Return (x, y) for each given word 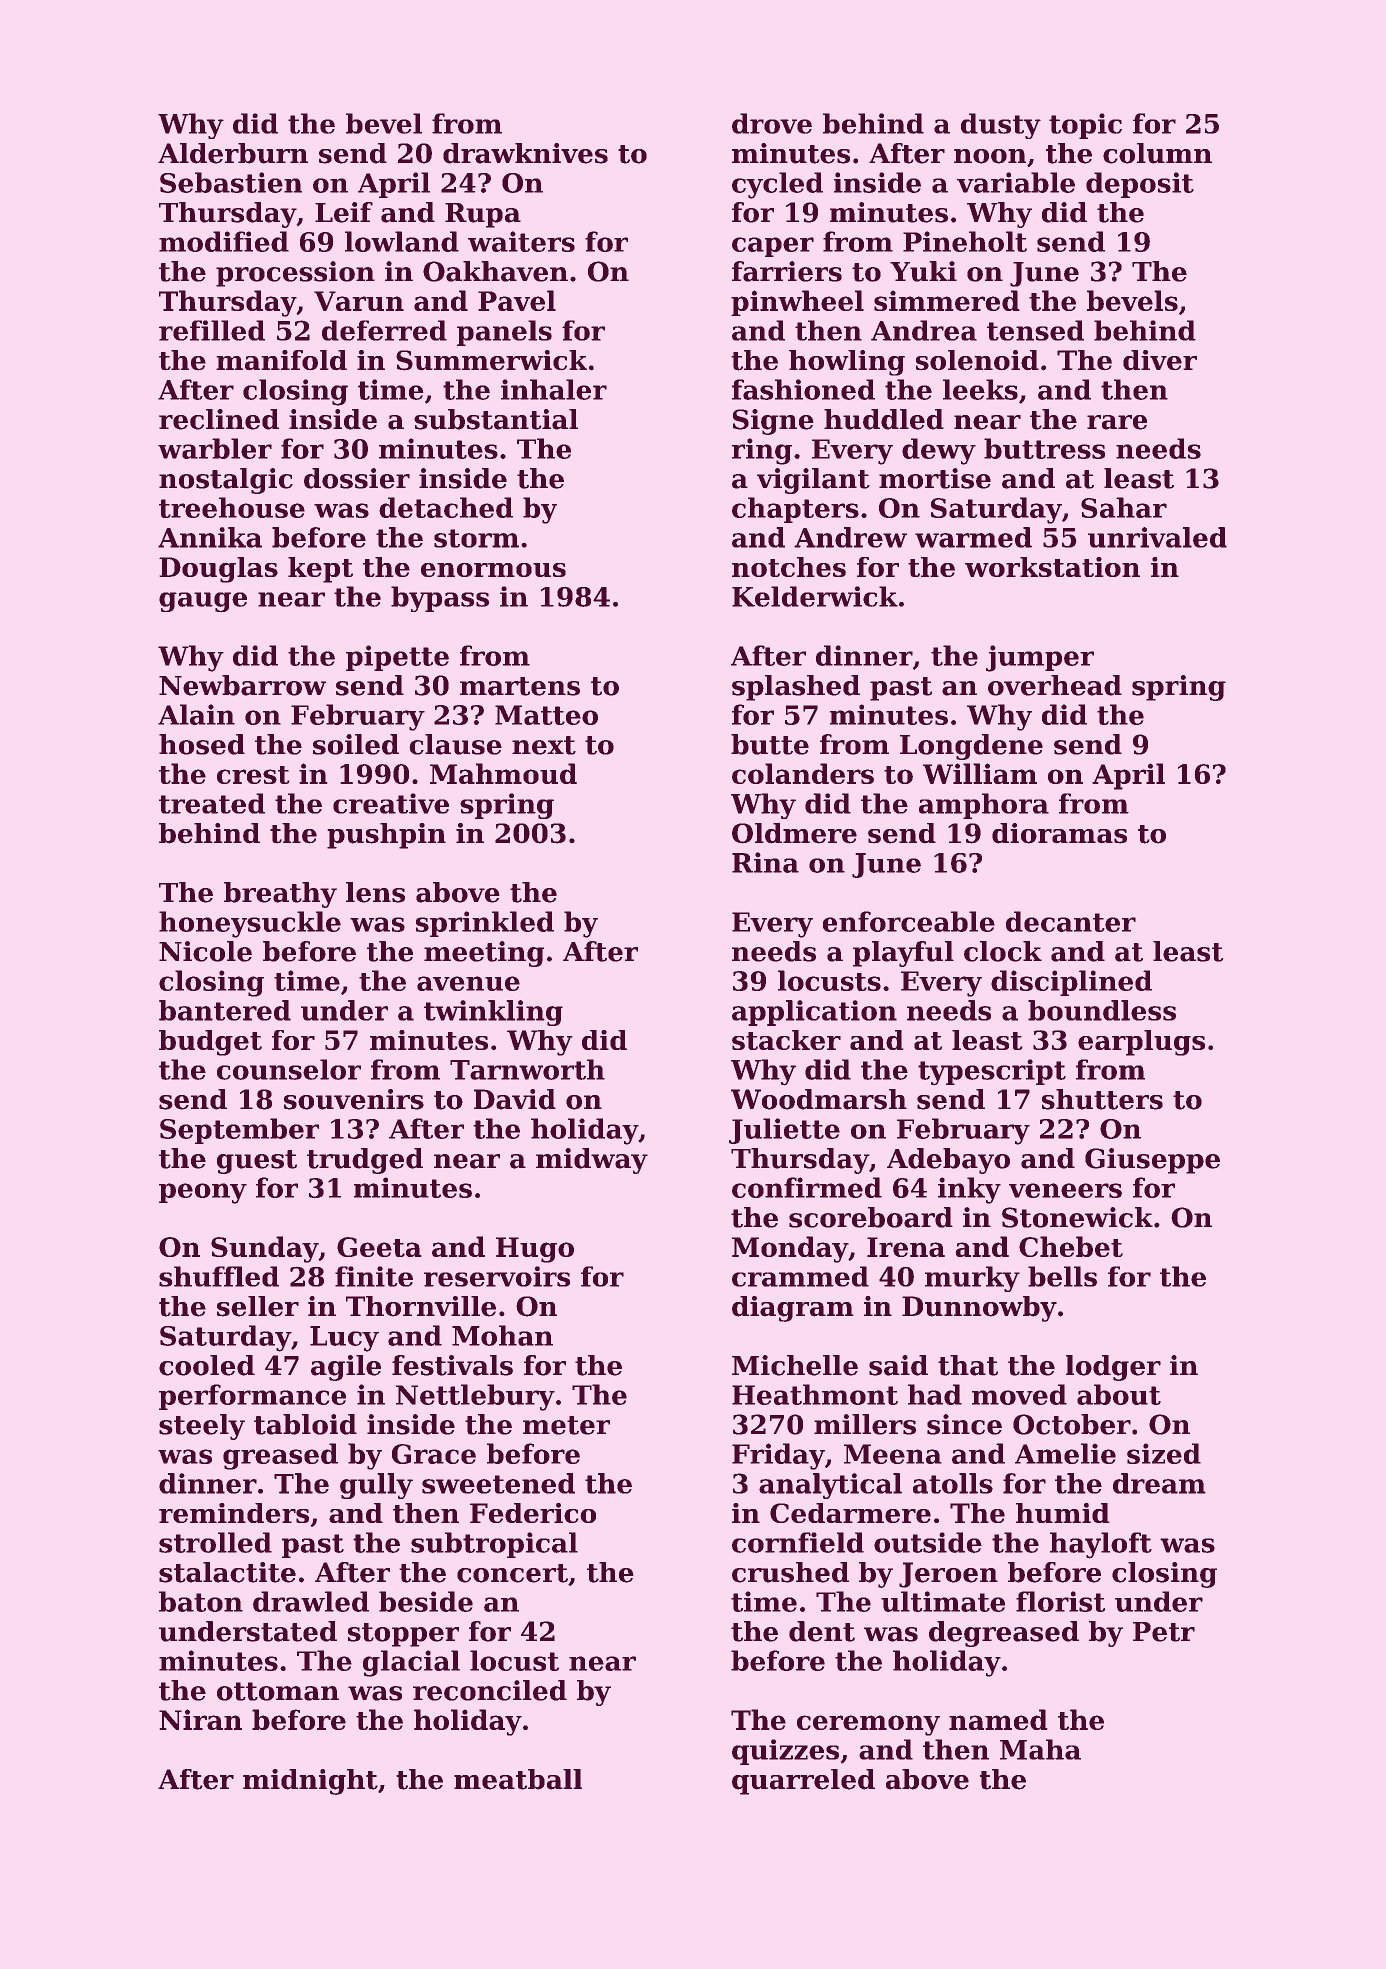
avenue (468, 983)
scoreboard (871, 1217)
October (1072, 1424)
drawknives (525, 153)
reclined (219, 419)
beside (426, 1601)
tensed (1035, 330)
